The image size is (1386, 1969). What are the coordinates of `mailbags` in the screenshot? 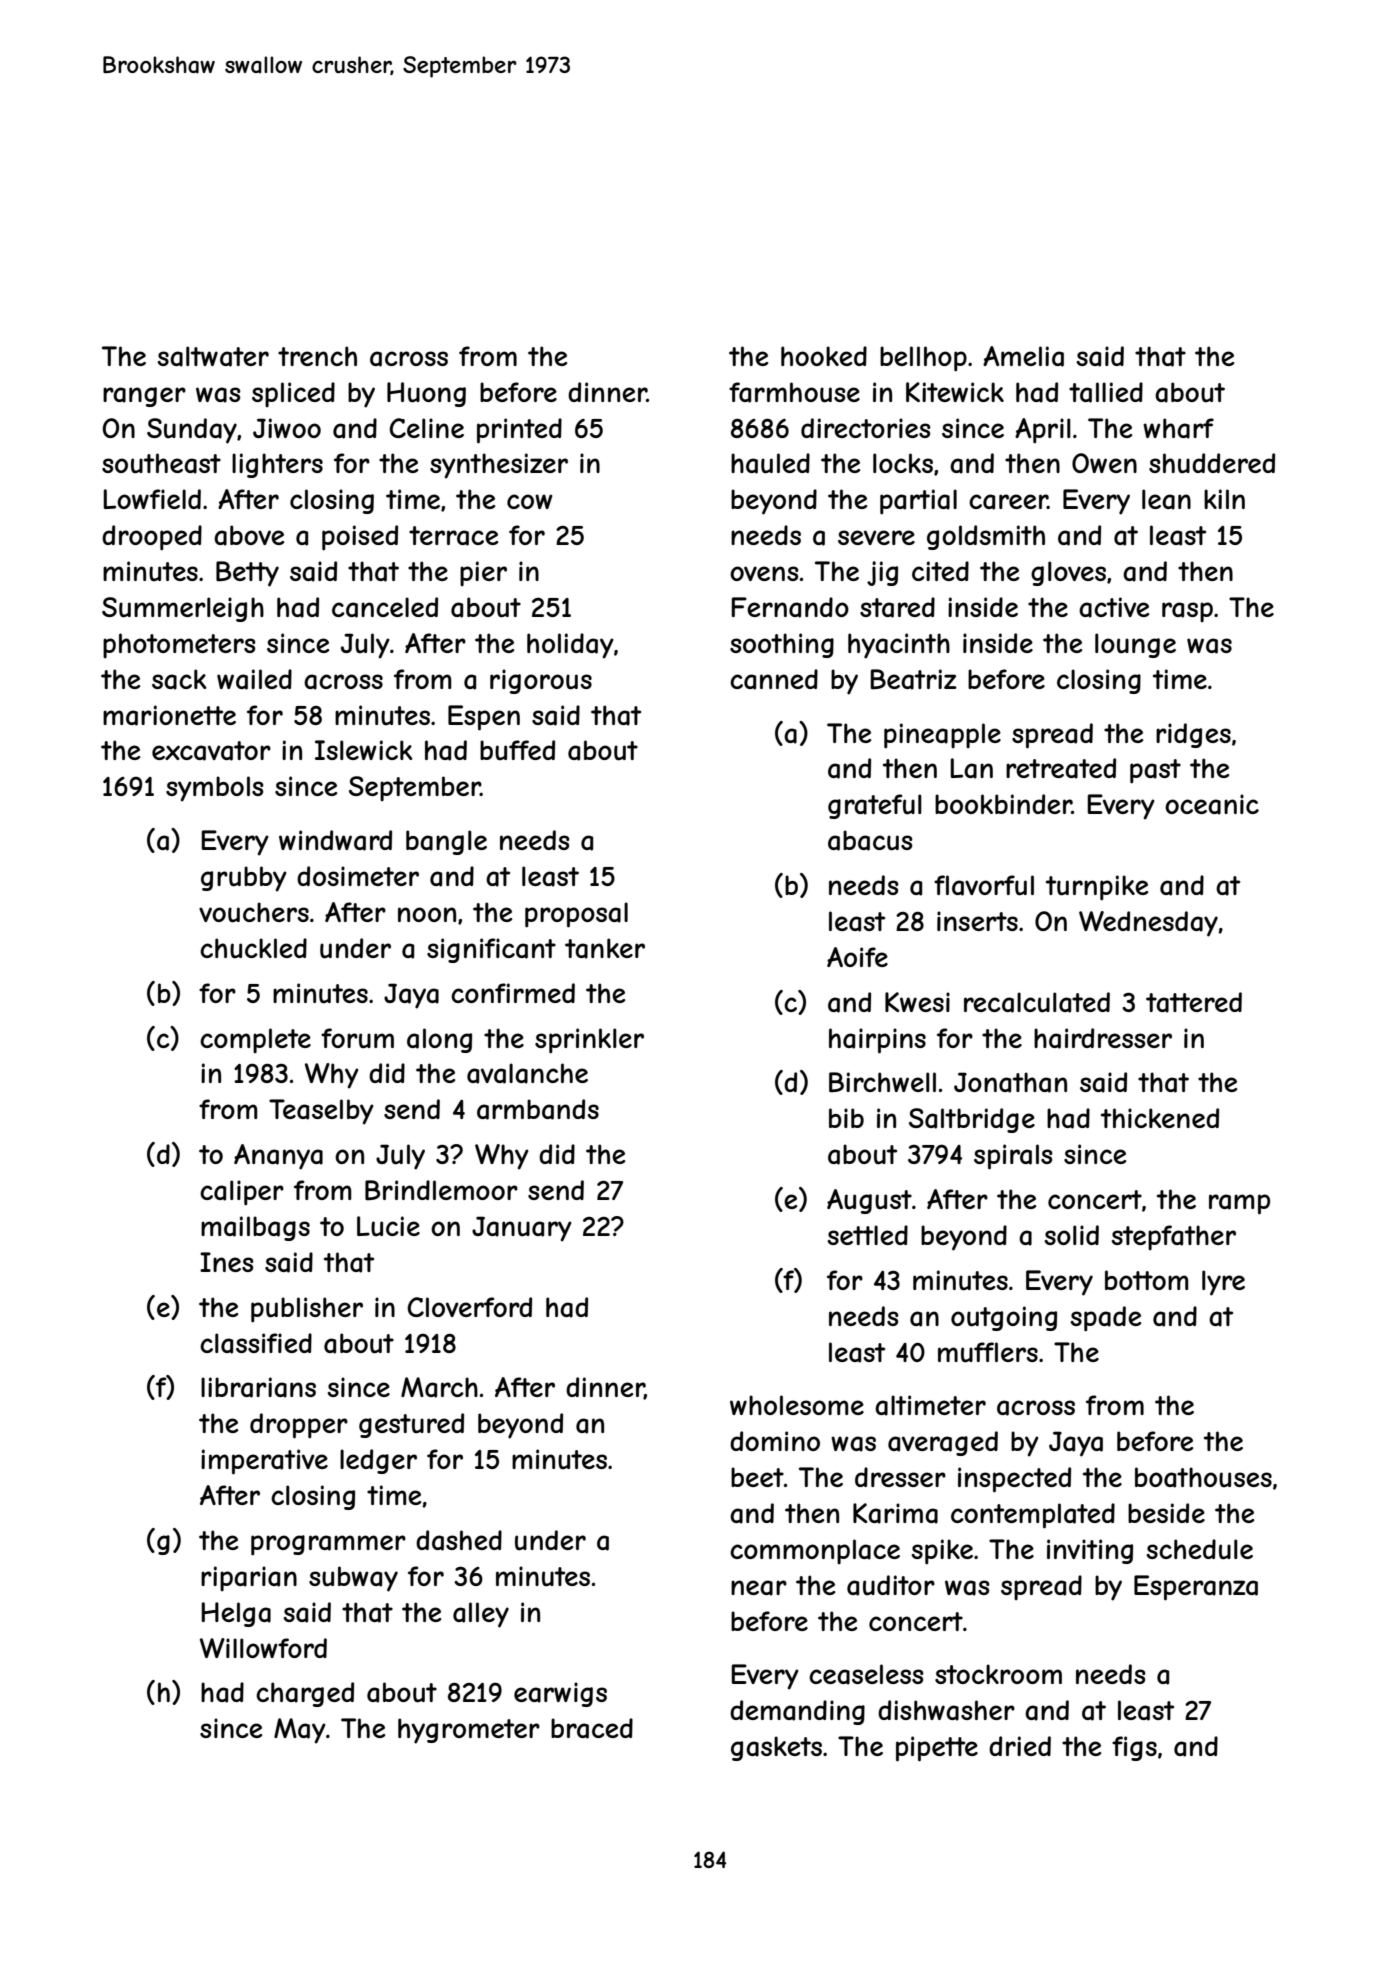 It's located at (255, 1228).
